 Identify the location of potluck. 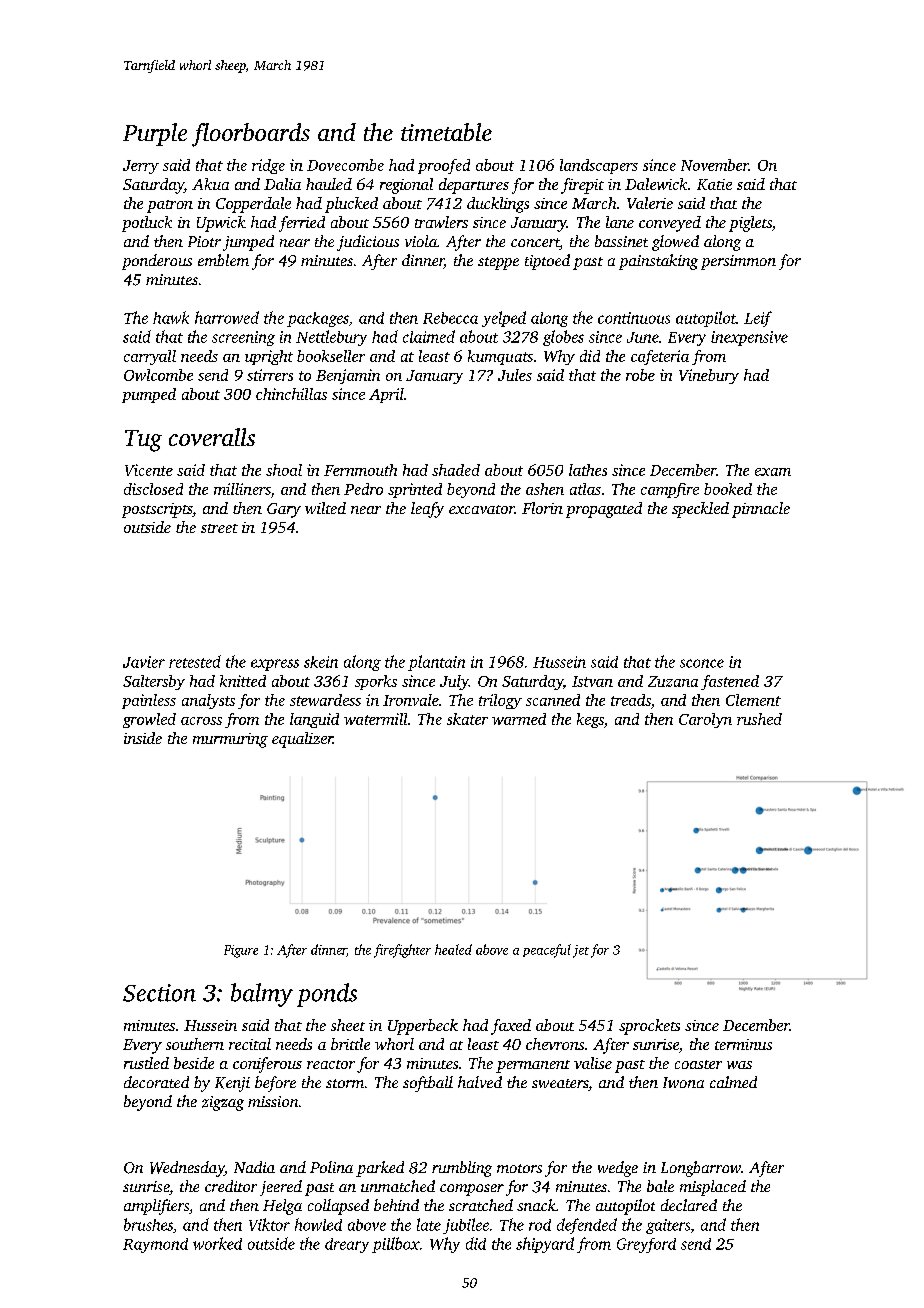
(147, 224).
